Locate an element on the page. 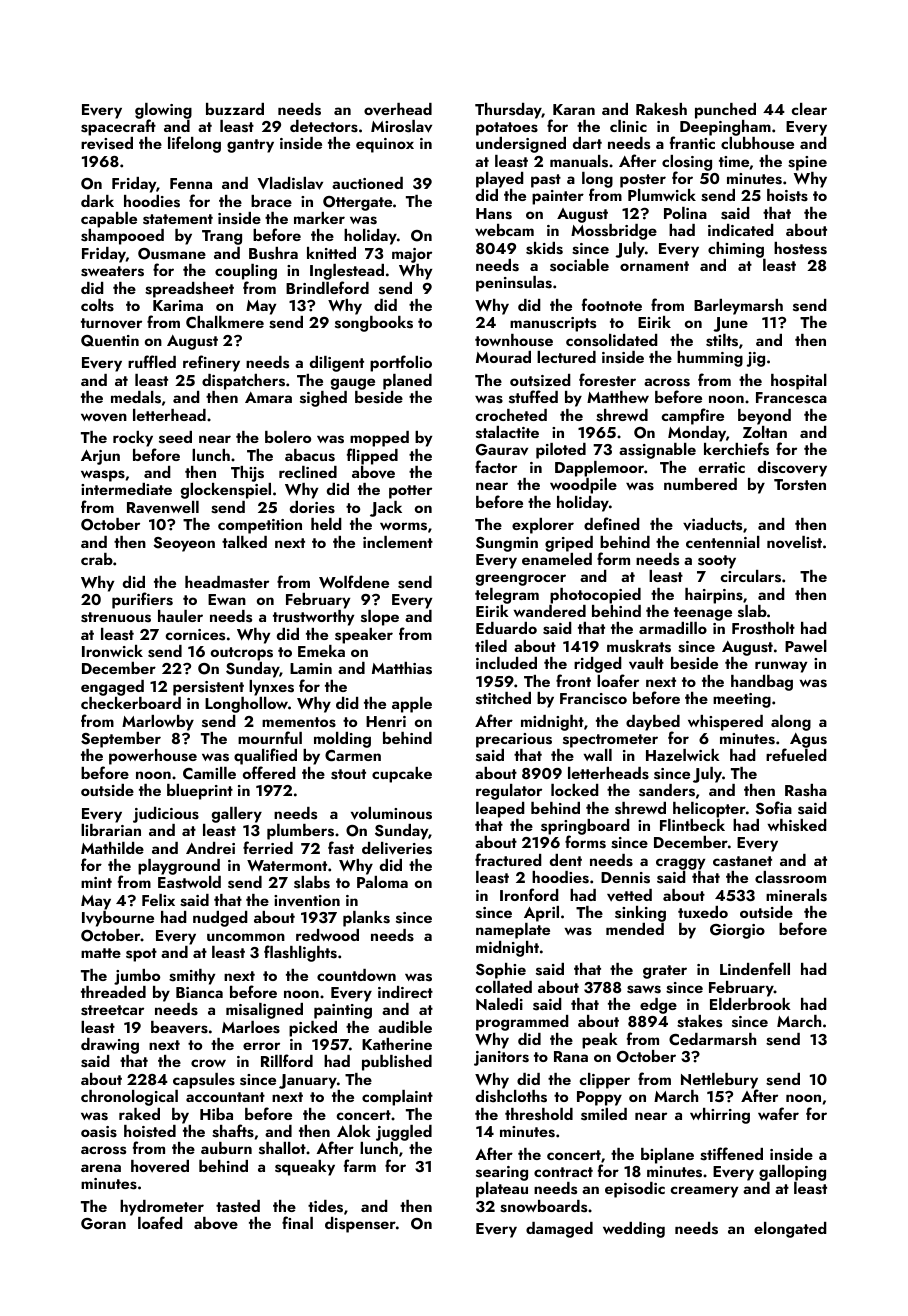 This image has width=908, height=1316. overhead is located at coordinates (398, 109).
